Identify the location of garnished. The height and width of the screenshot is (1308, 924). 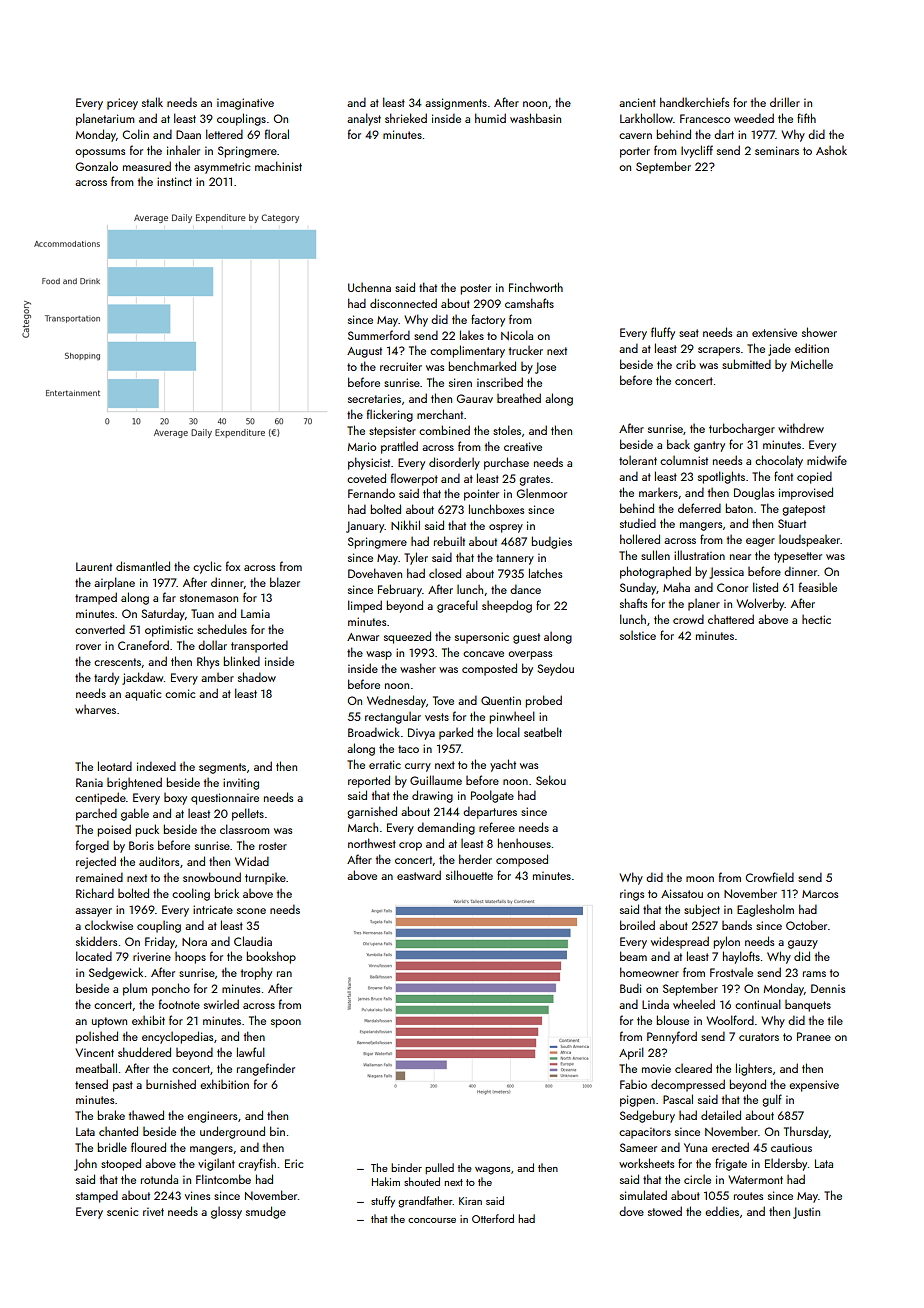
(372, 812).
